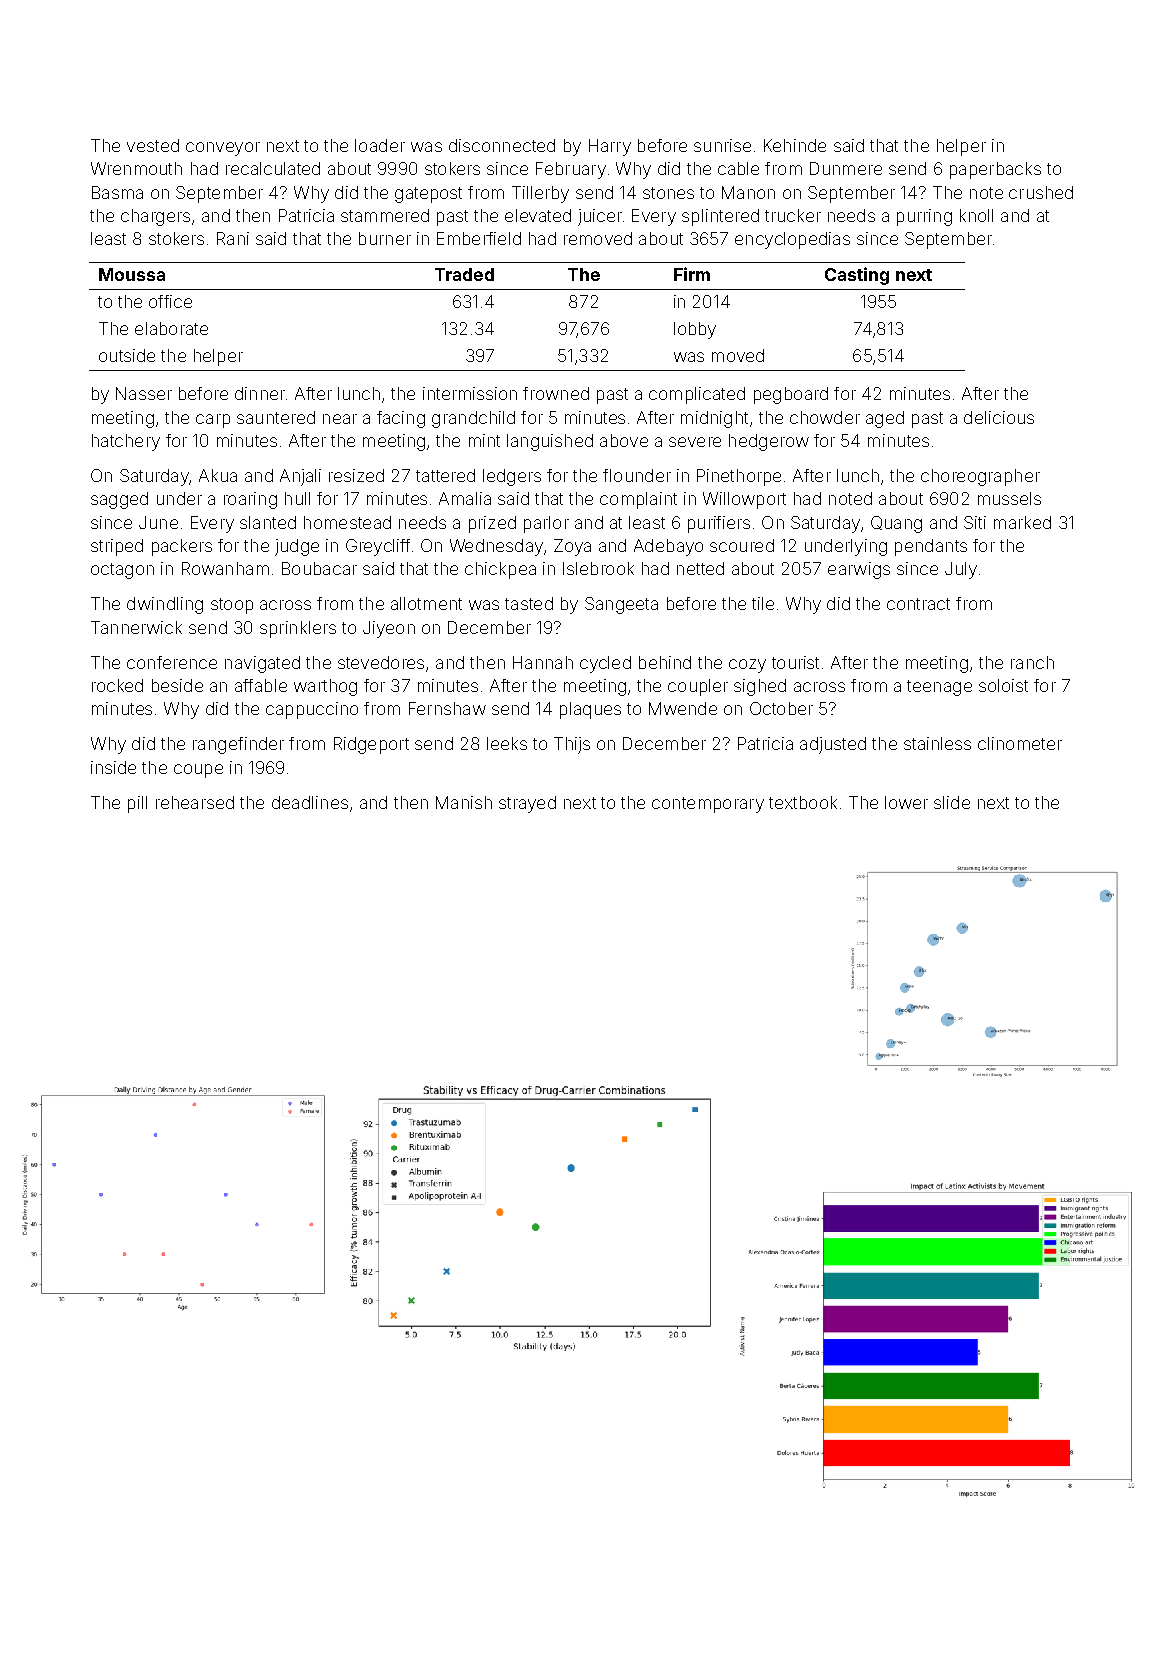 The height and width of the page is (1653, 1169). I want to click on contract, so click(918, 604).
